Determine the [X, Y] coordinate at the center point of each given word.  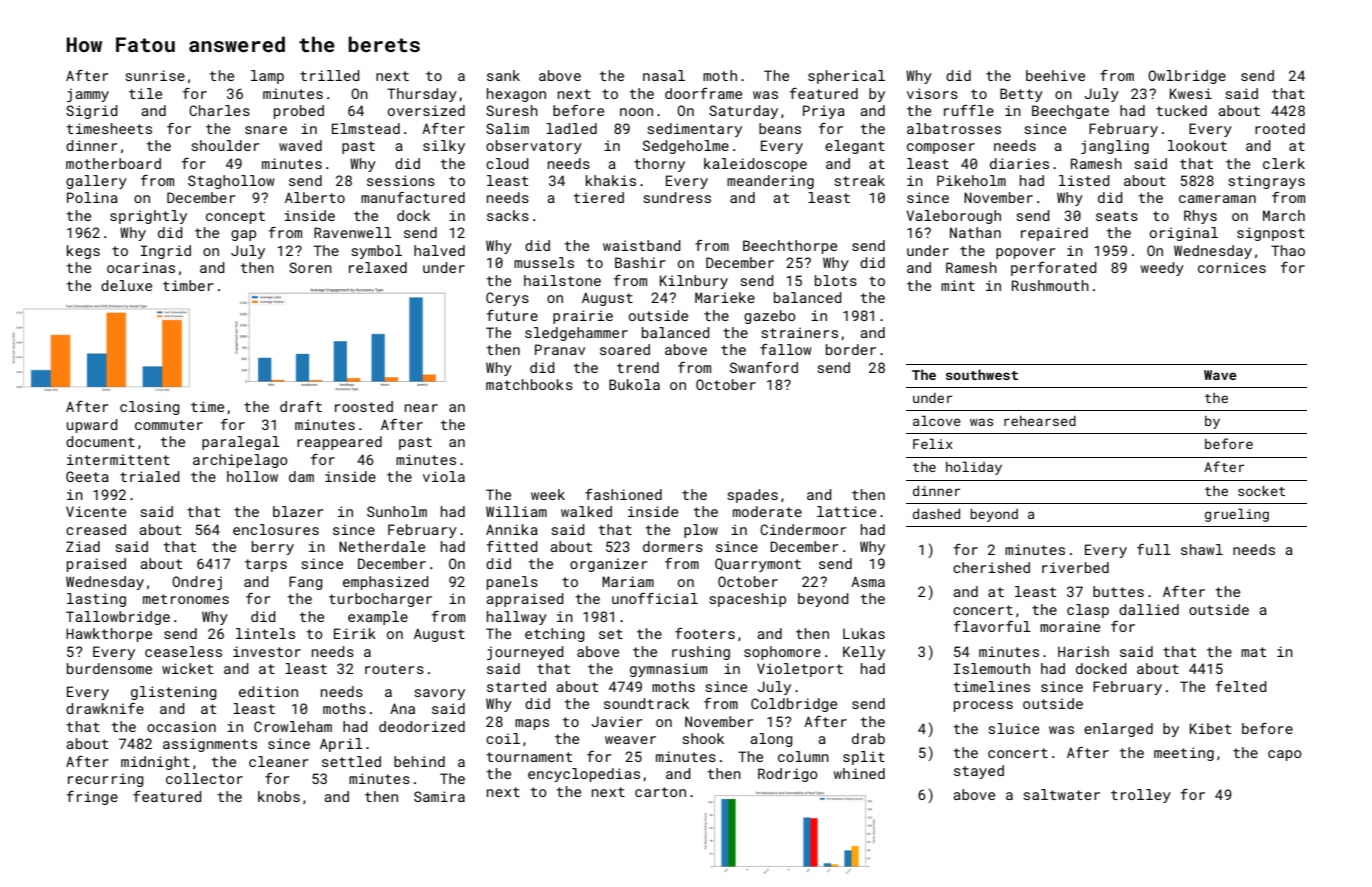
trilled [330, 75]
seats [1117, 216]
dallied [1149, 609]
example [378, 618]
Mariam [628, 581]
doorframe [703, 93]
